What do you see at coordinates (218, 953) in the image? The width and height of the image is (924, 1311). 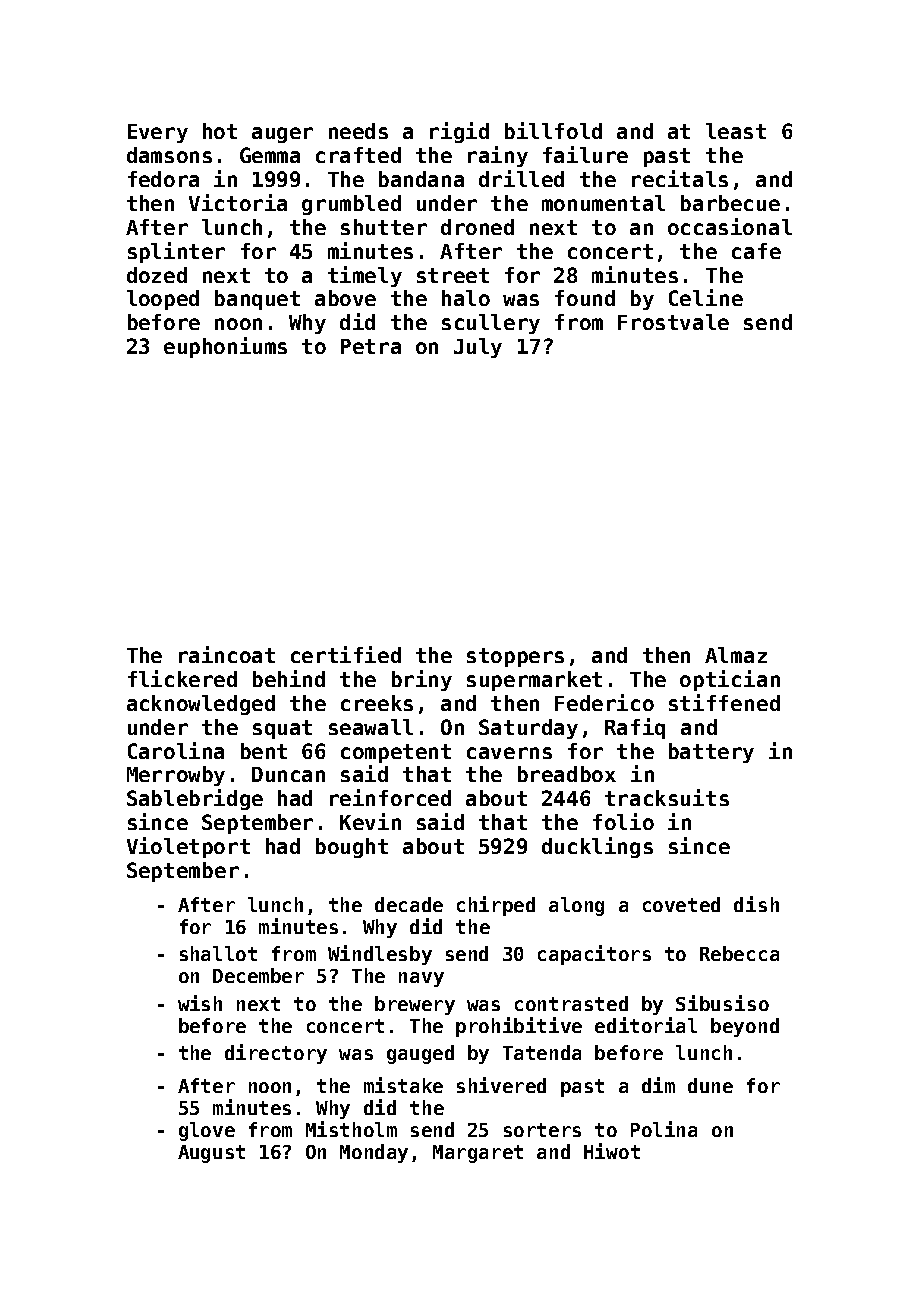 I see `shallot` at bounding box center [218, 953].
